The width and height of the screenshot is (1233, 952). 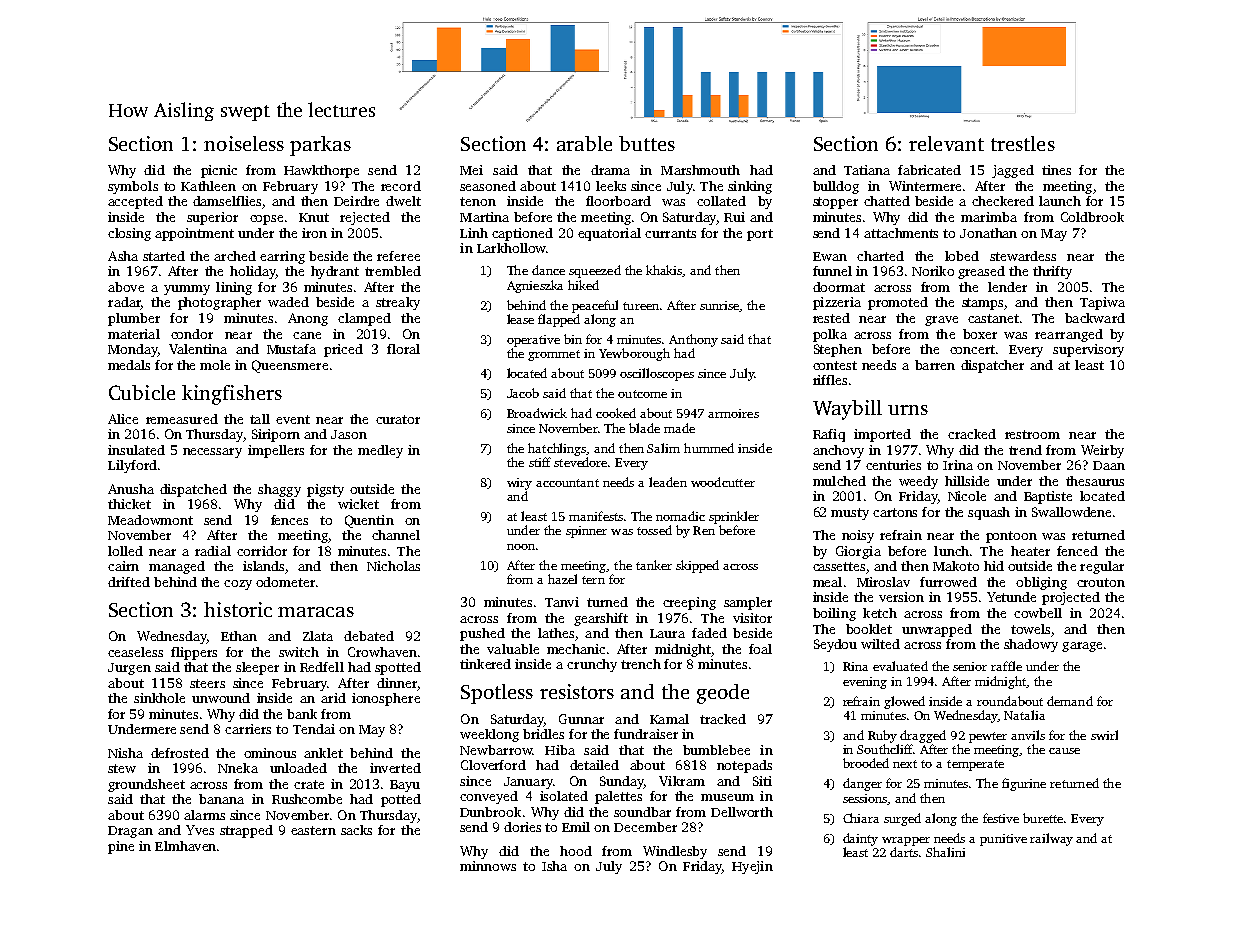 I want to click on dispatched, so click(x=193, y=490).
